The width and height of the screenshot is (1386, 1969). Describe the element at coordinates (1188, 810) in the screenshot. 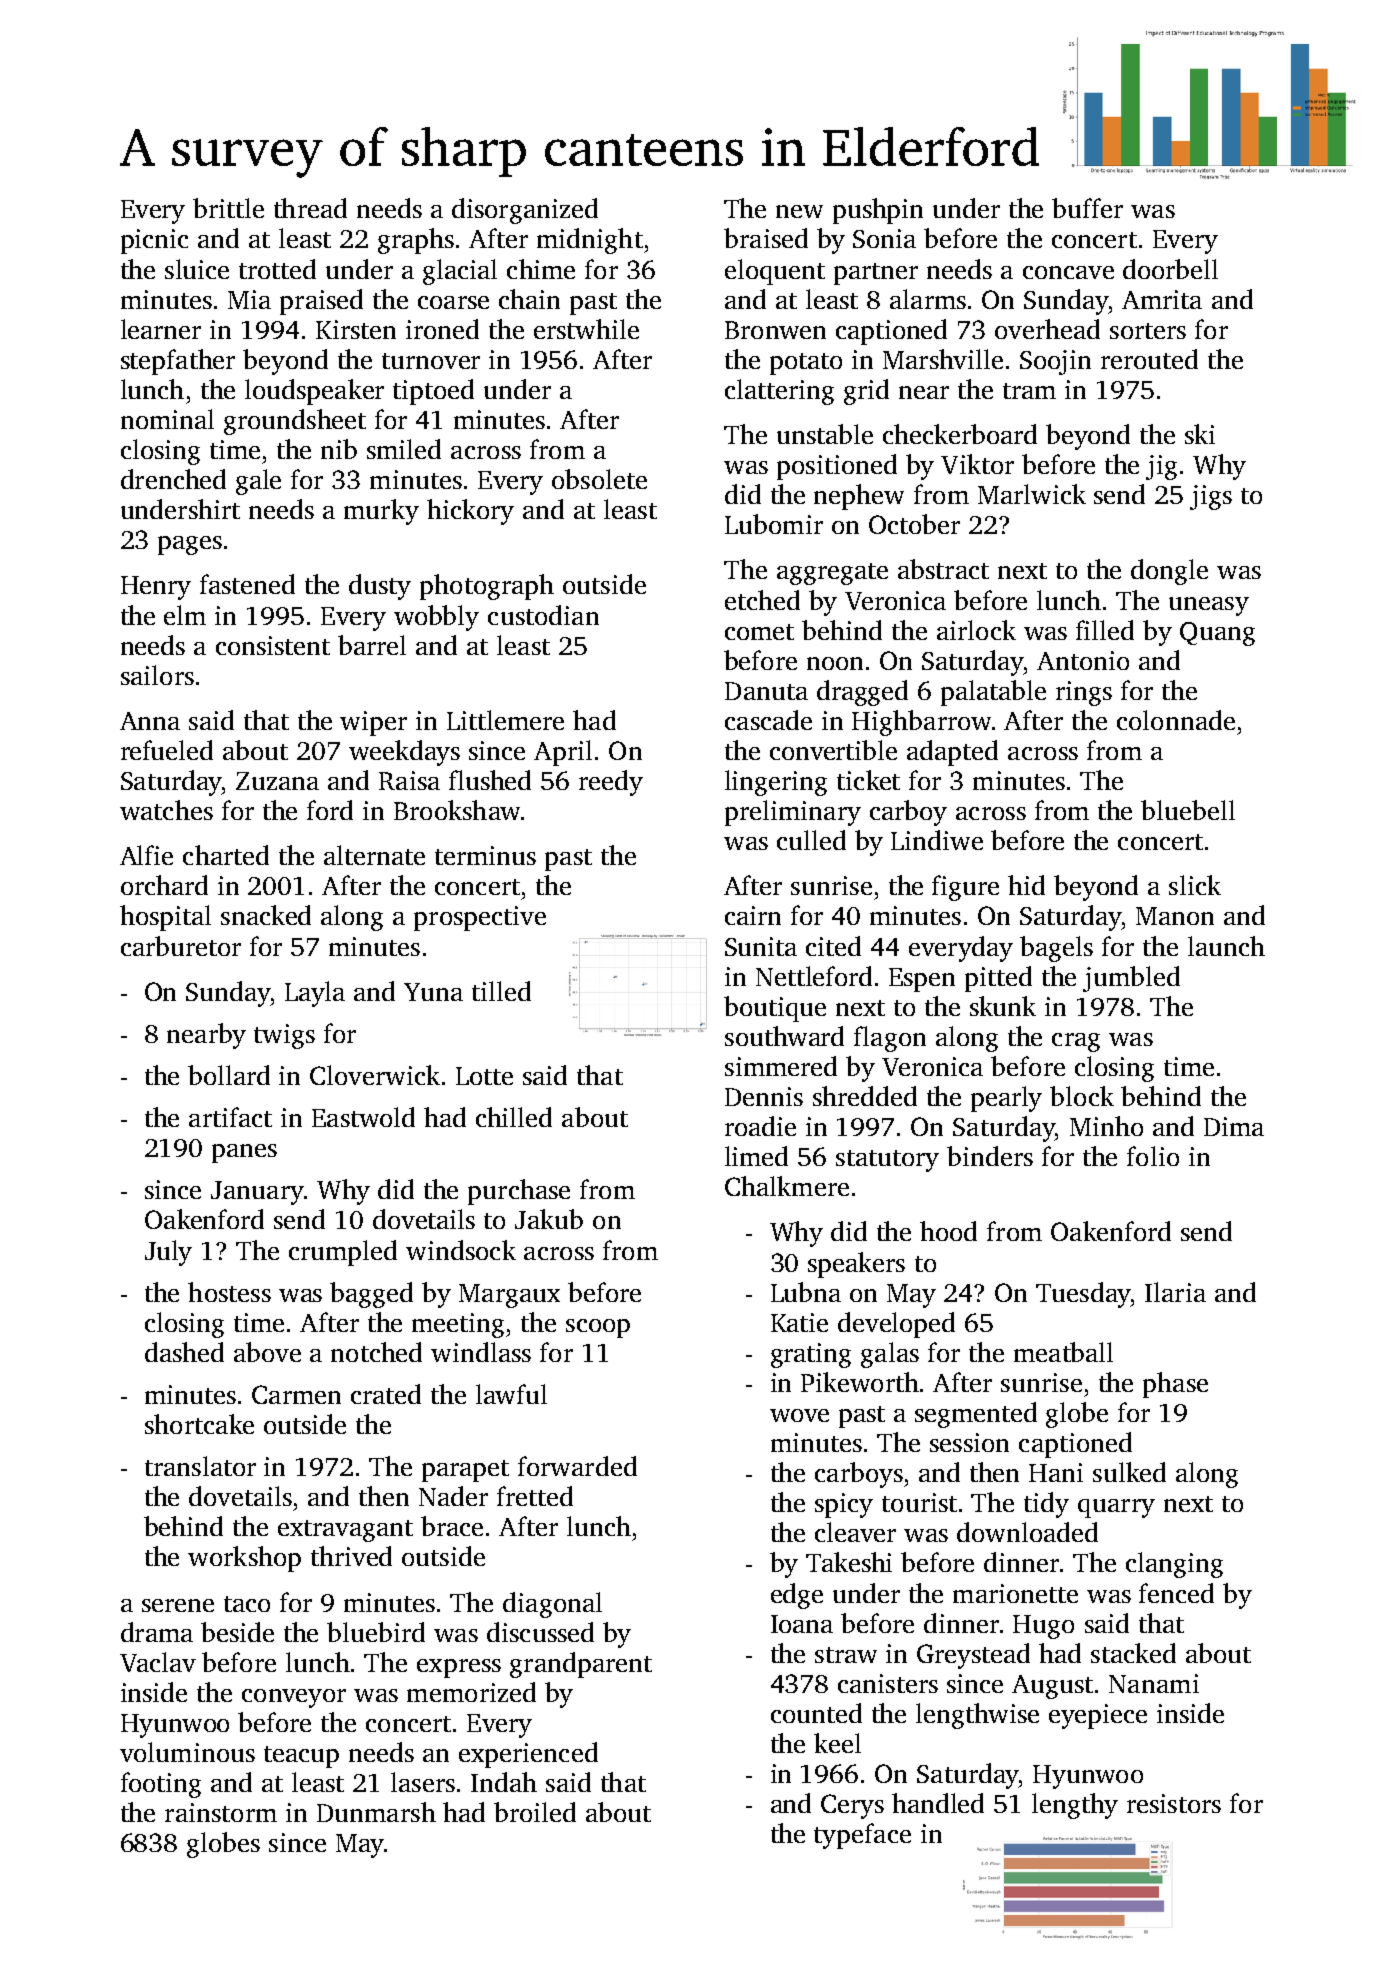

I see `bluebell` at that location.
